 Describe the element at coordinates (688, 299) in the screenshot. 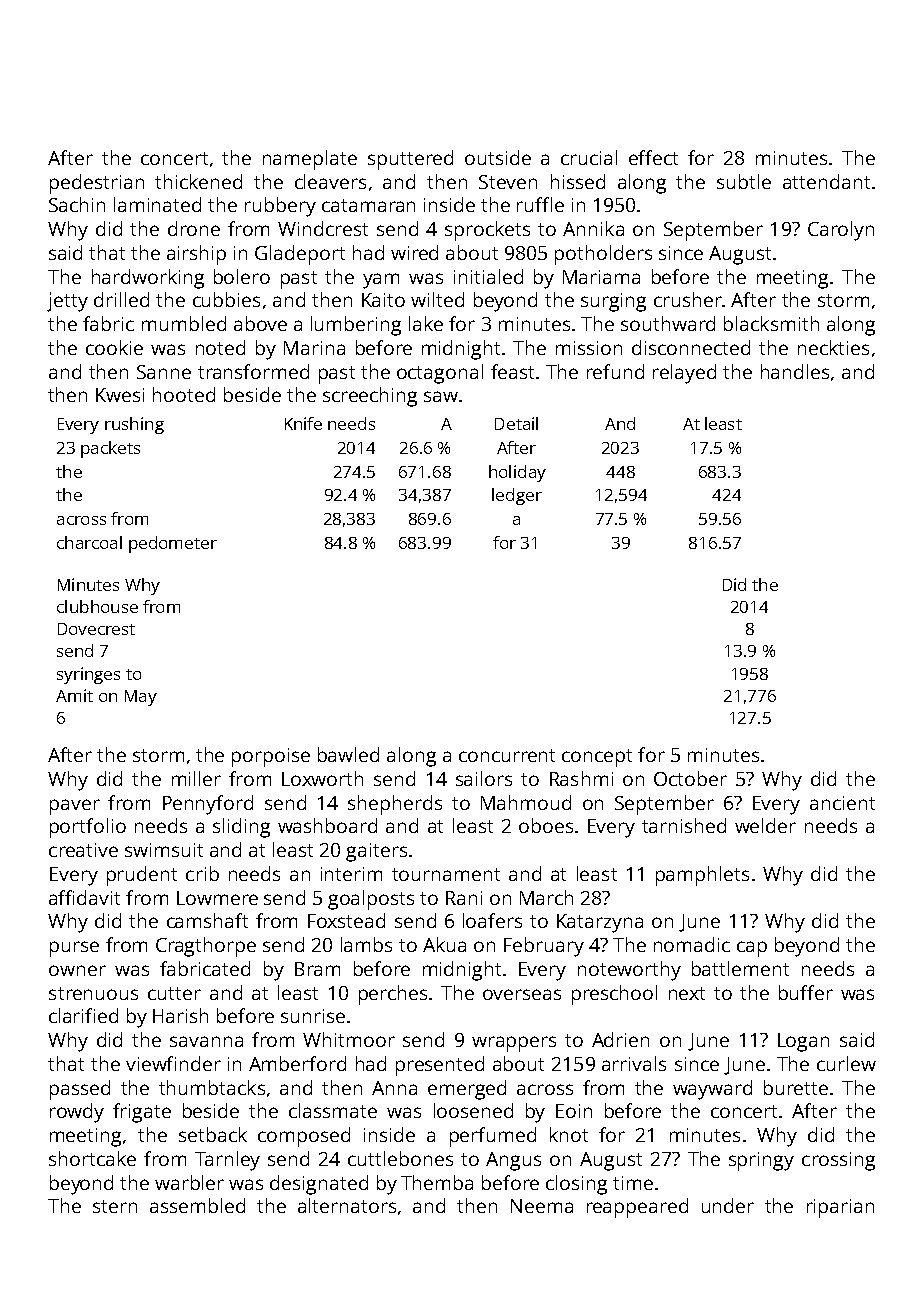

I see `crusher` at that location.
